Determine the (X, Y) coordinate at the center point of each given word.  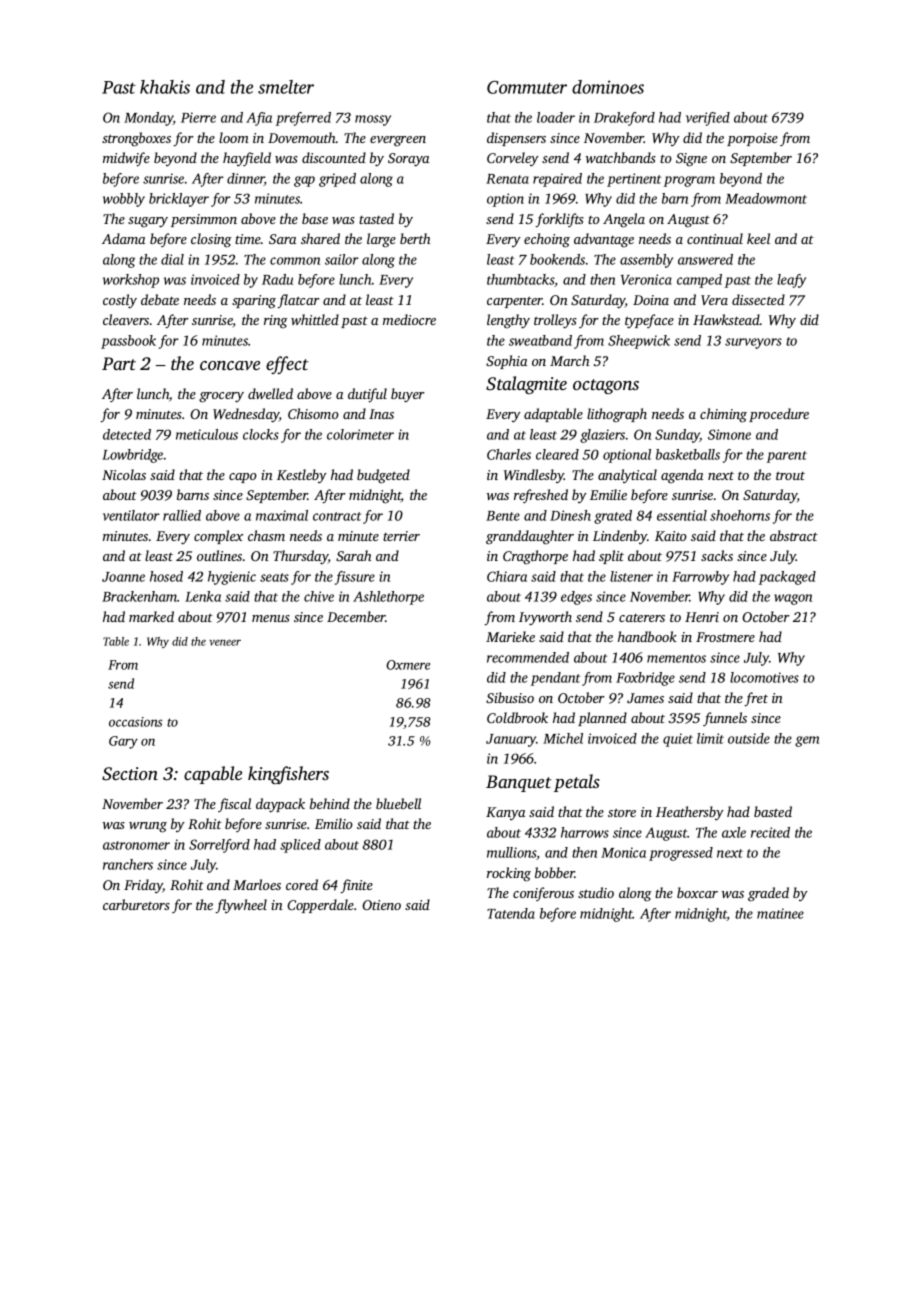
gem (807, 741)
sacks (717, 555)
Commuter (527, 87)
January (511, 740)
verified (708, 119)
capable (213, 775)
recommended (528, 657)
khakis (165, 87)
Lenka (203, 596)
